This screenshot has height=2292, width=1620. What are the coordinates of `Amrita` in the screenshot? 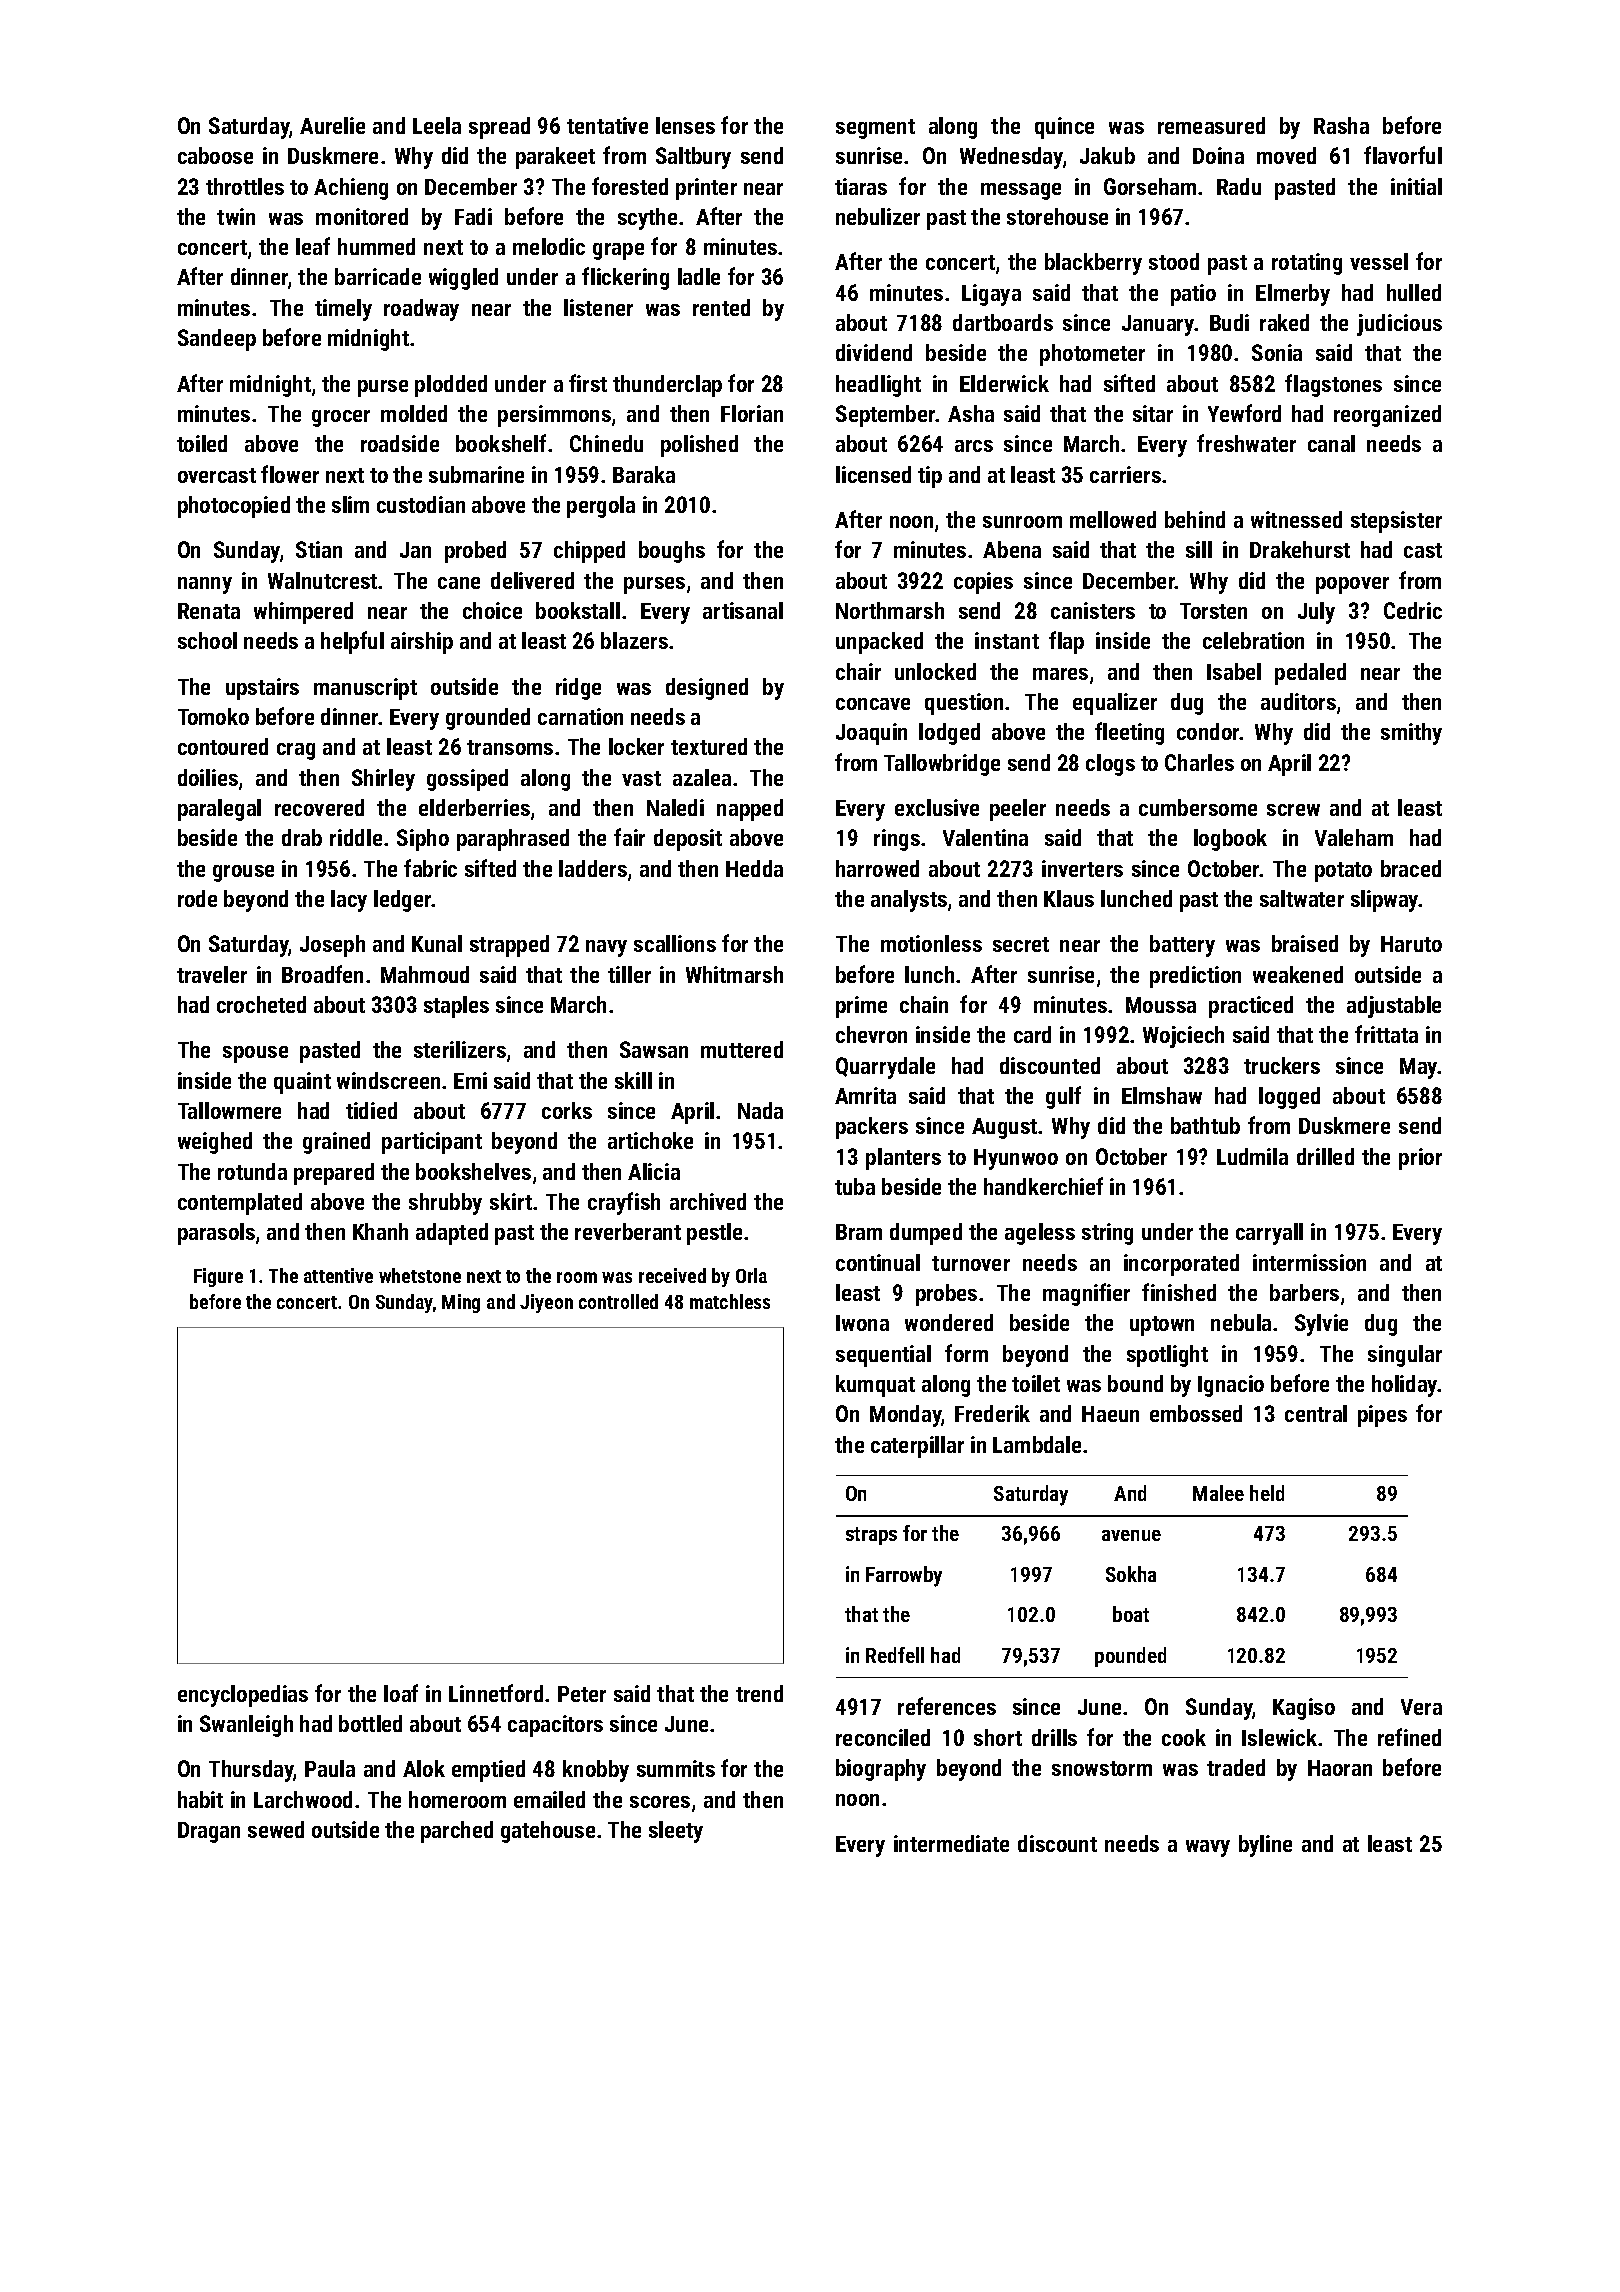 It's located at (865, 1095).
